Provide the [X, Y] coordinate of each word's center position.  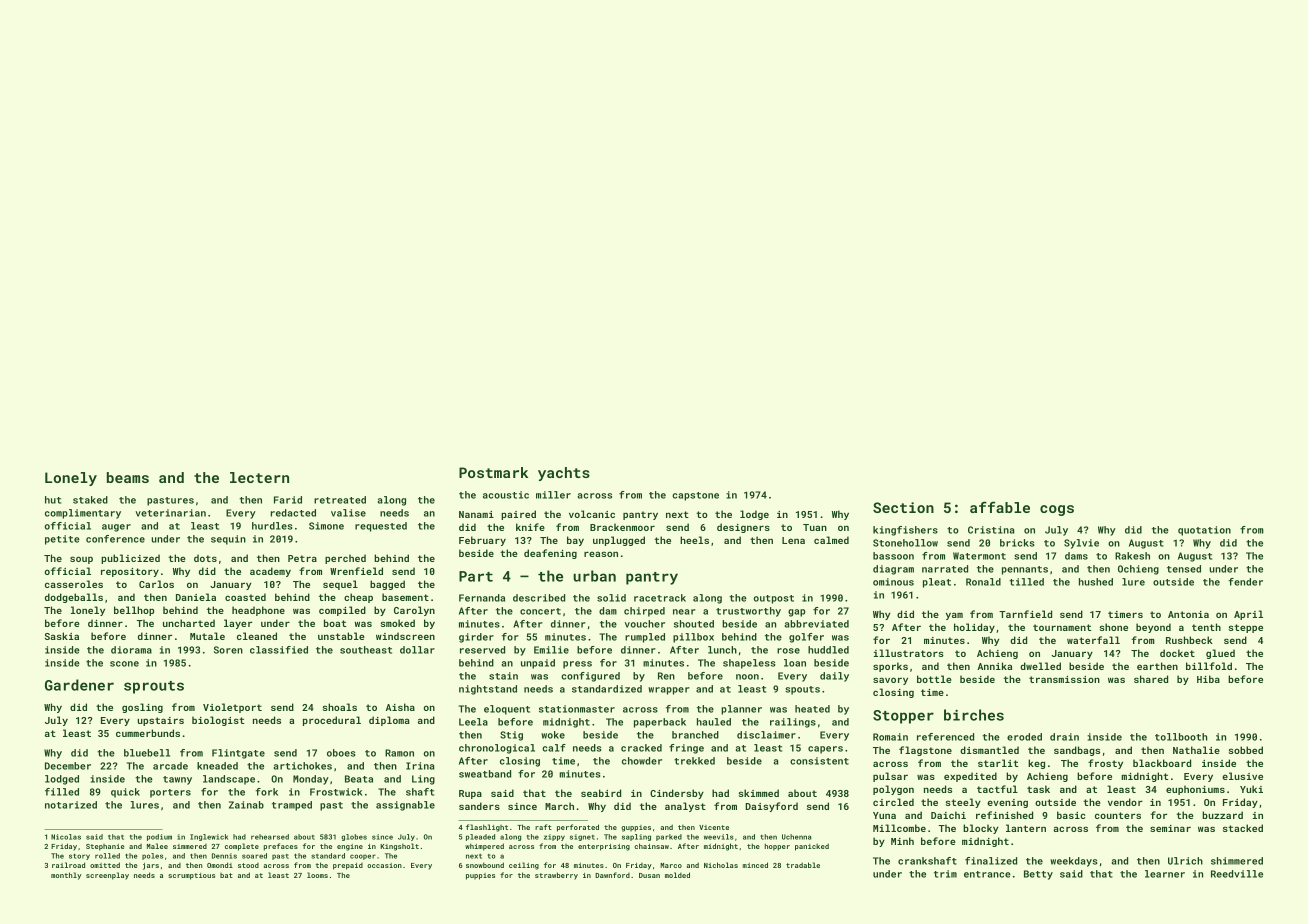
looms [317, 875]
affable [1000, 507]
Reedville [1237, 874]
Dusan [649, 875]
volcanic [592, 514]
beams [128, 477]
